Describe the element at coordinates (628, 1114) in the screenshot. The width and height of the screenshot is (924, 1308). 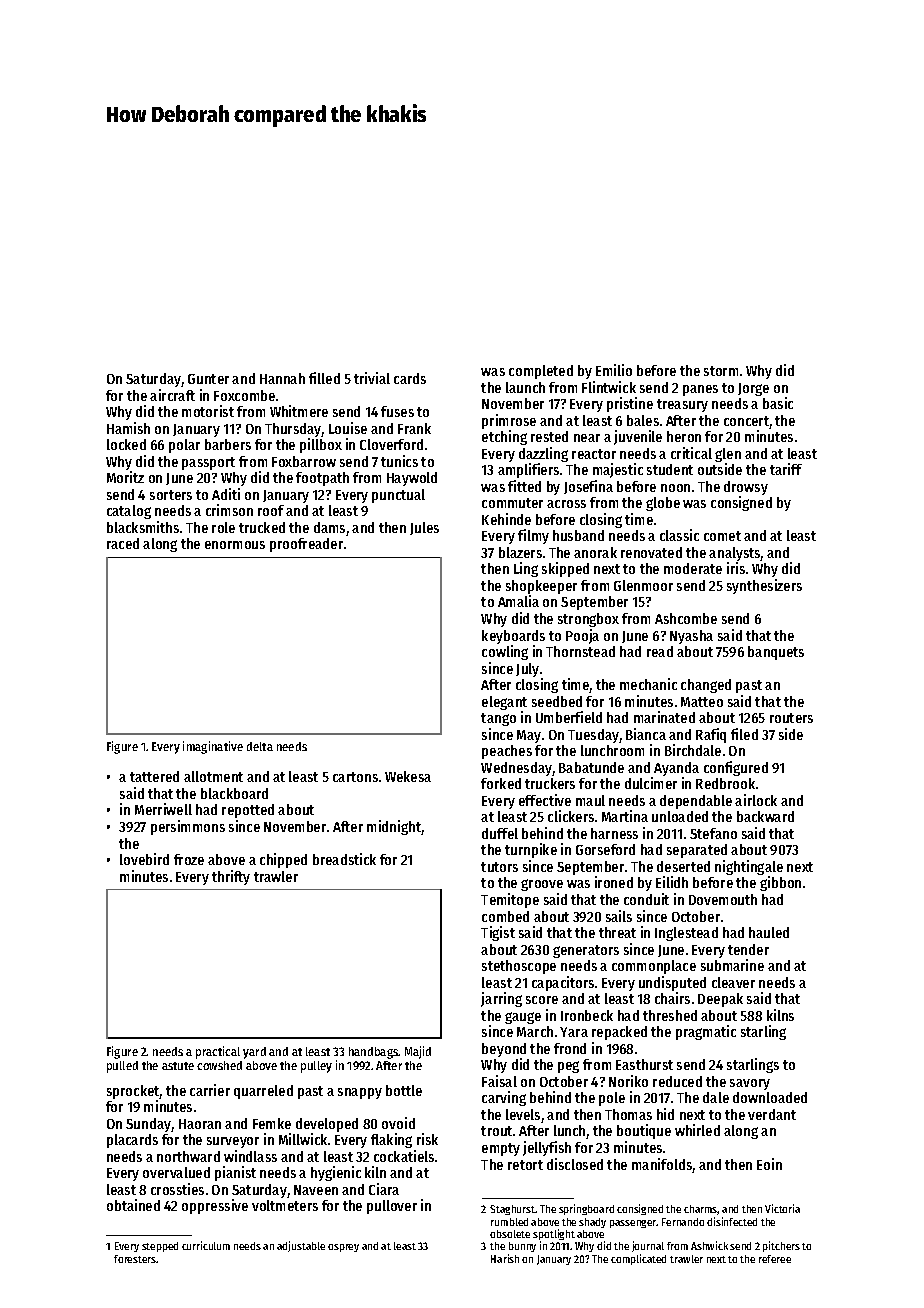
I see `Thomas` at that location.
